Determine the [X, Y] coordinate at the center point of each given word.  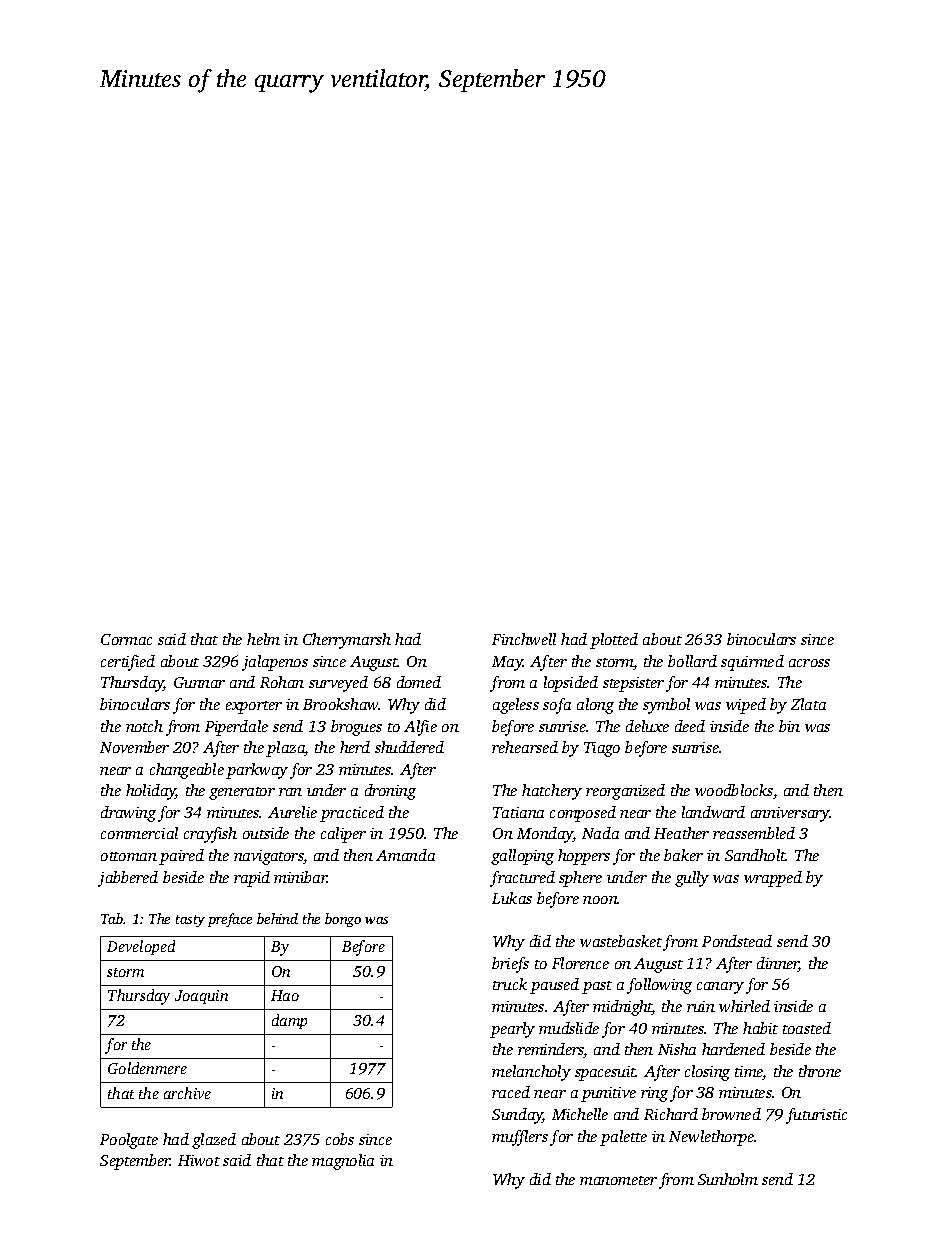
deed [690, 726]
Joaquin [201, 997]
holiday [151, 792]
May [507, 663]
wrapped [773, 879]
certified [128, 663]
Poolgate [129, 1141]
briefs [510, 965]
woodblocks [734, 790]
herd [355, 747]
